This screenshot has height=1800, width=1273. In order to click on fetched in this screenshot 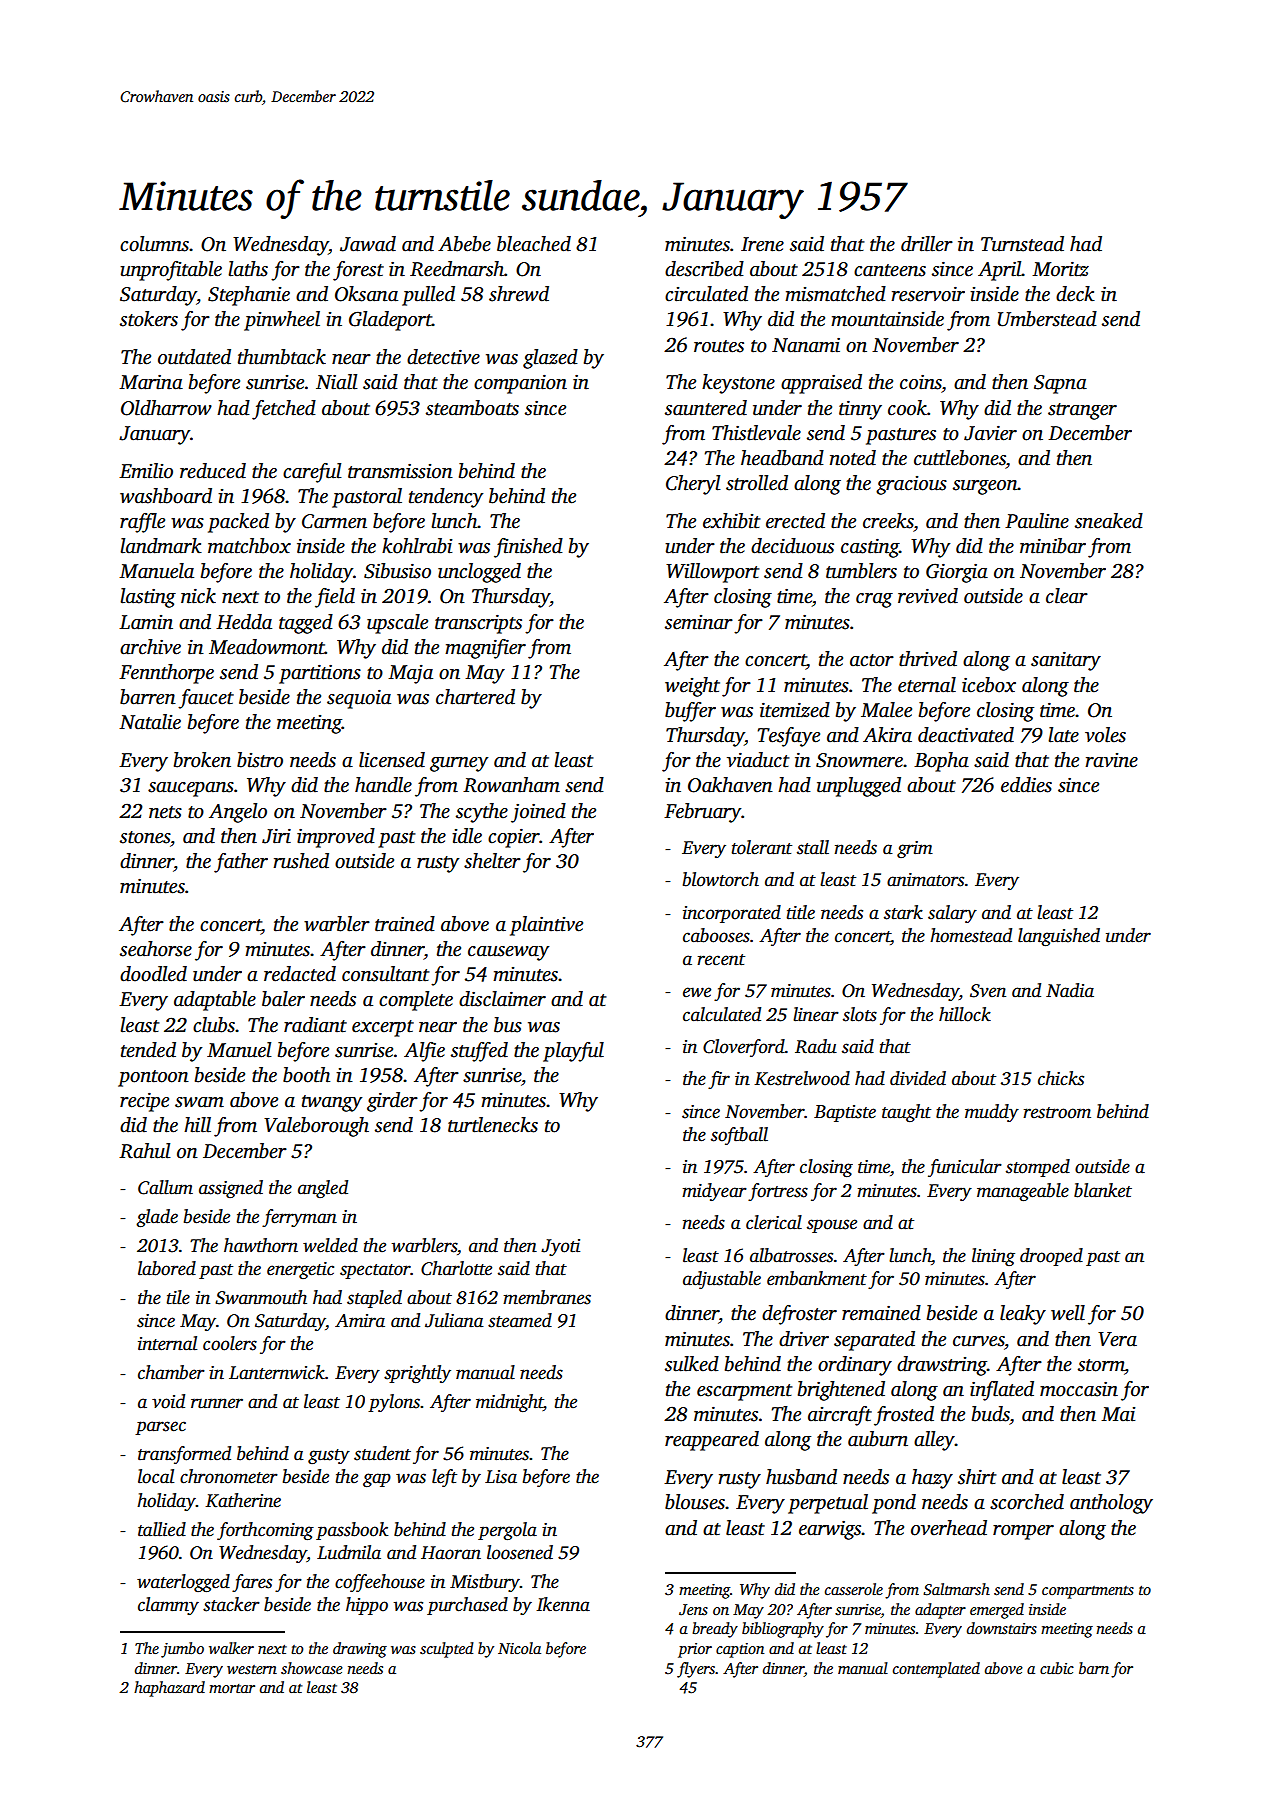, I will do `click(284, 410)`.
